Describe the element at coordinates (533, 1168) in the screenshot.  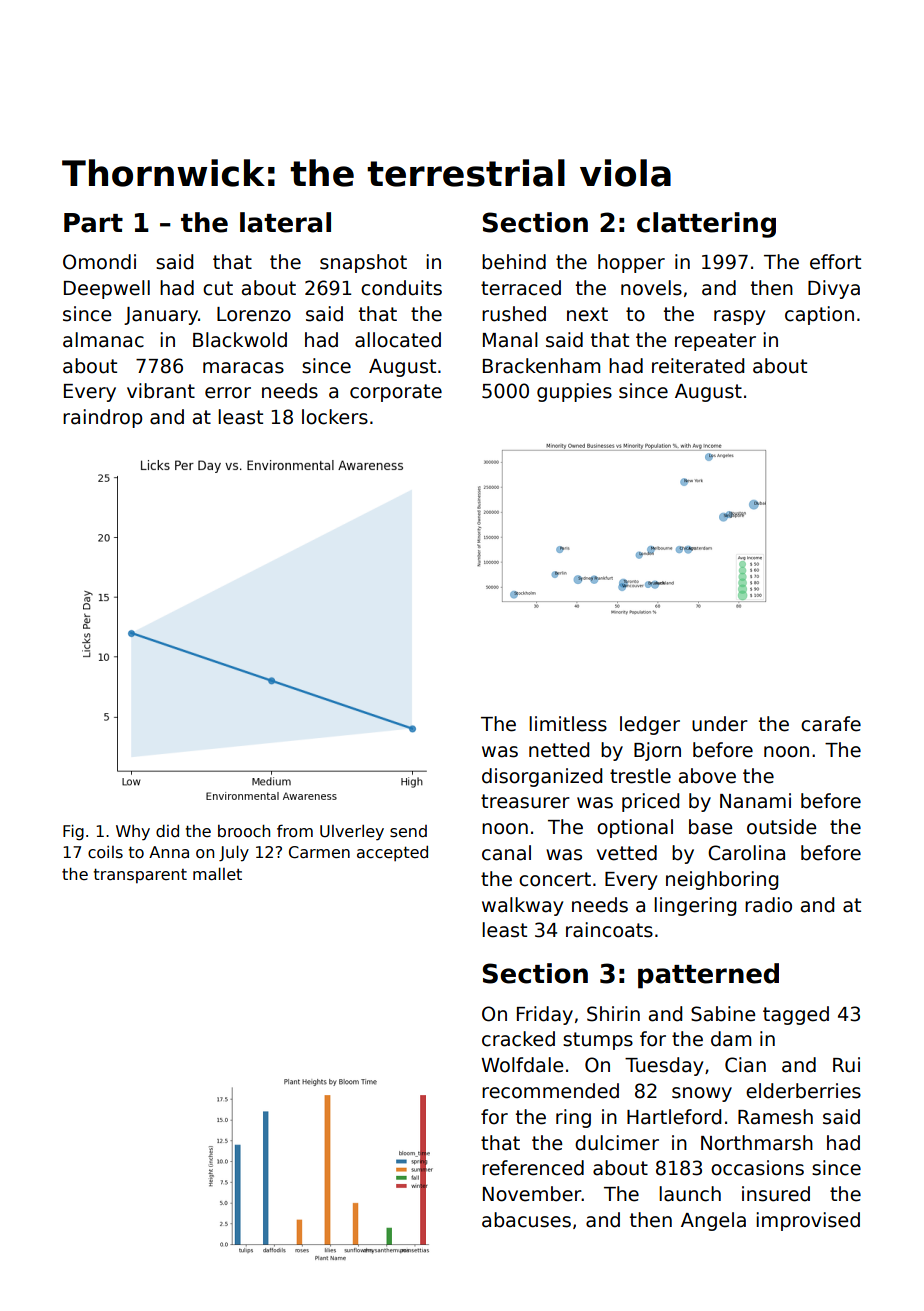
I see `referenced` at that location.
